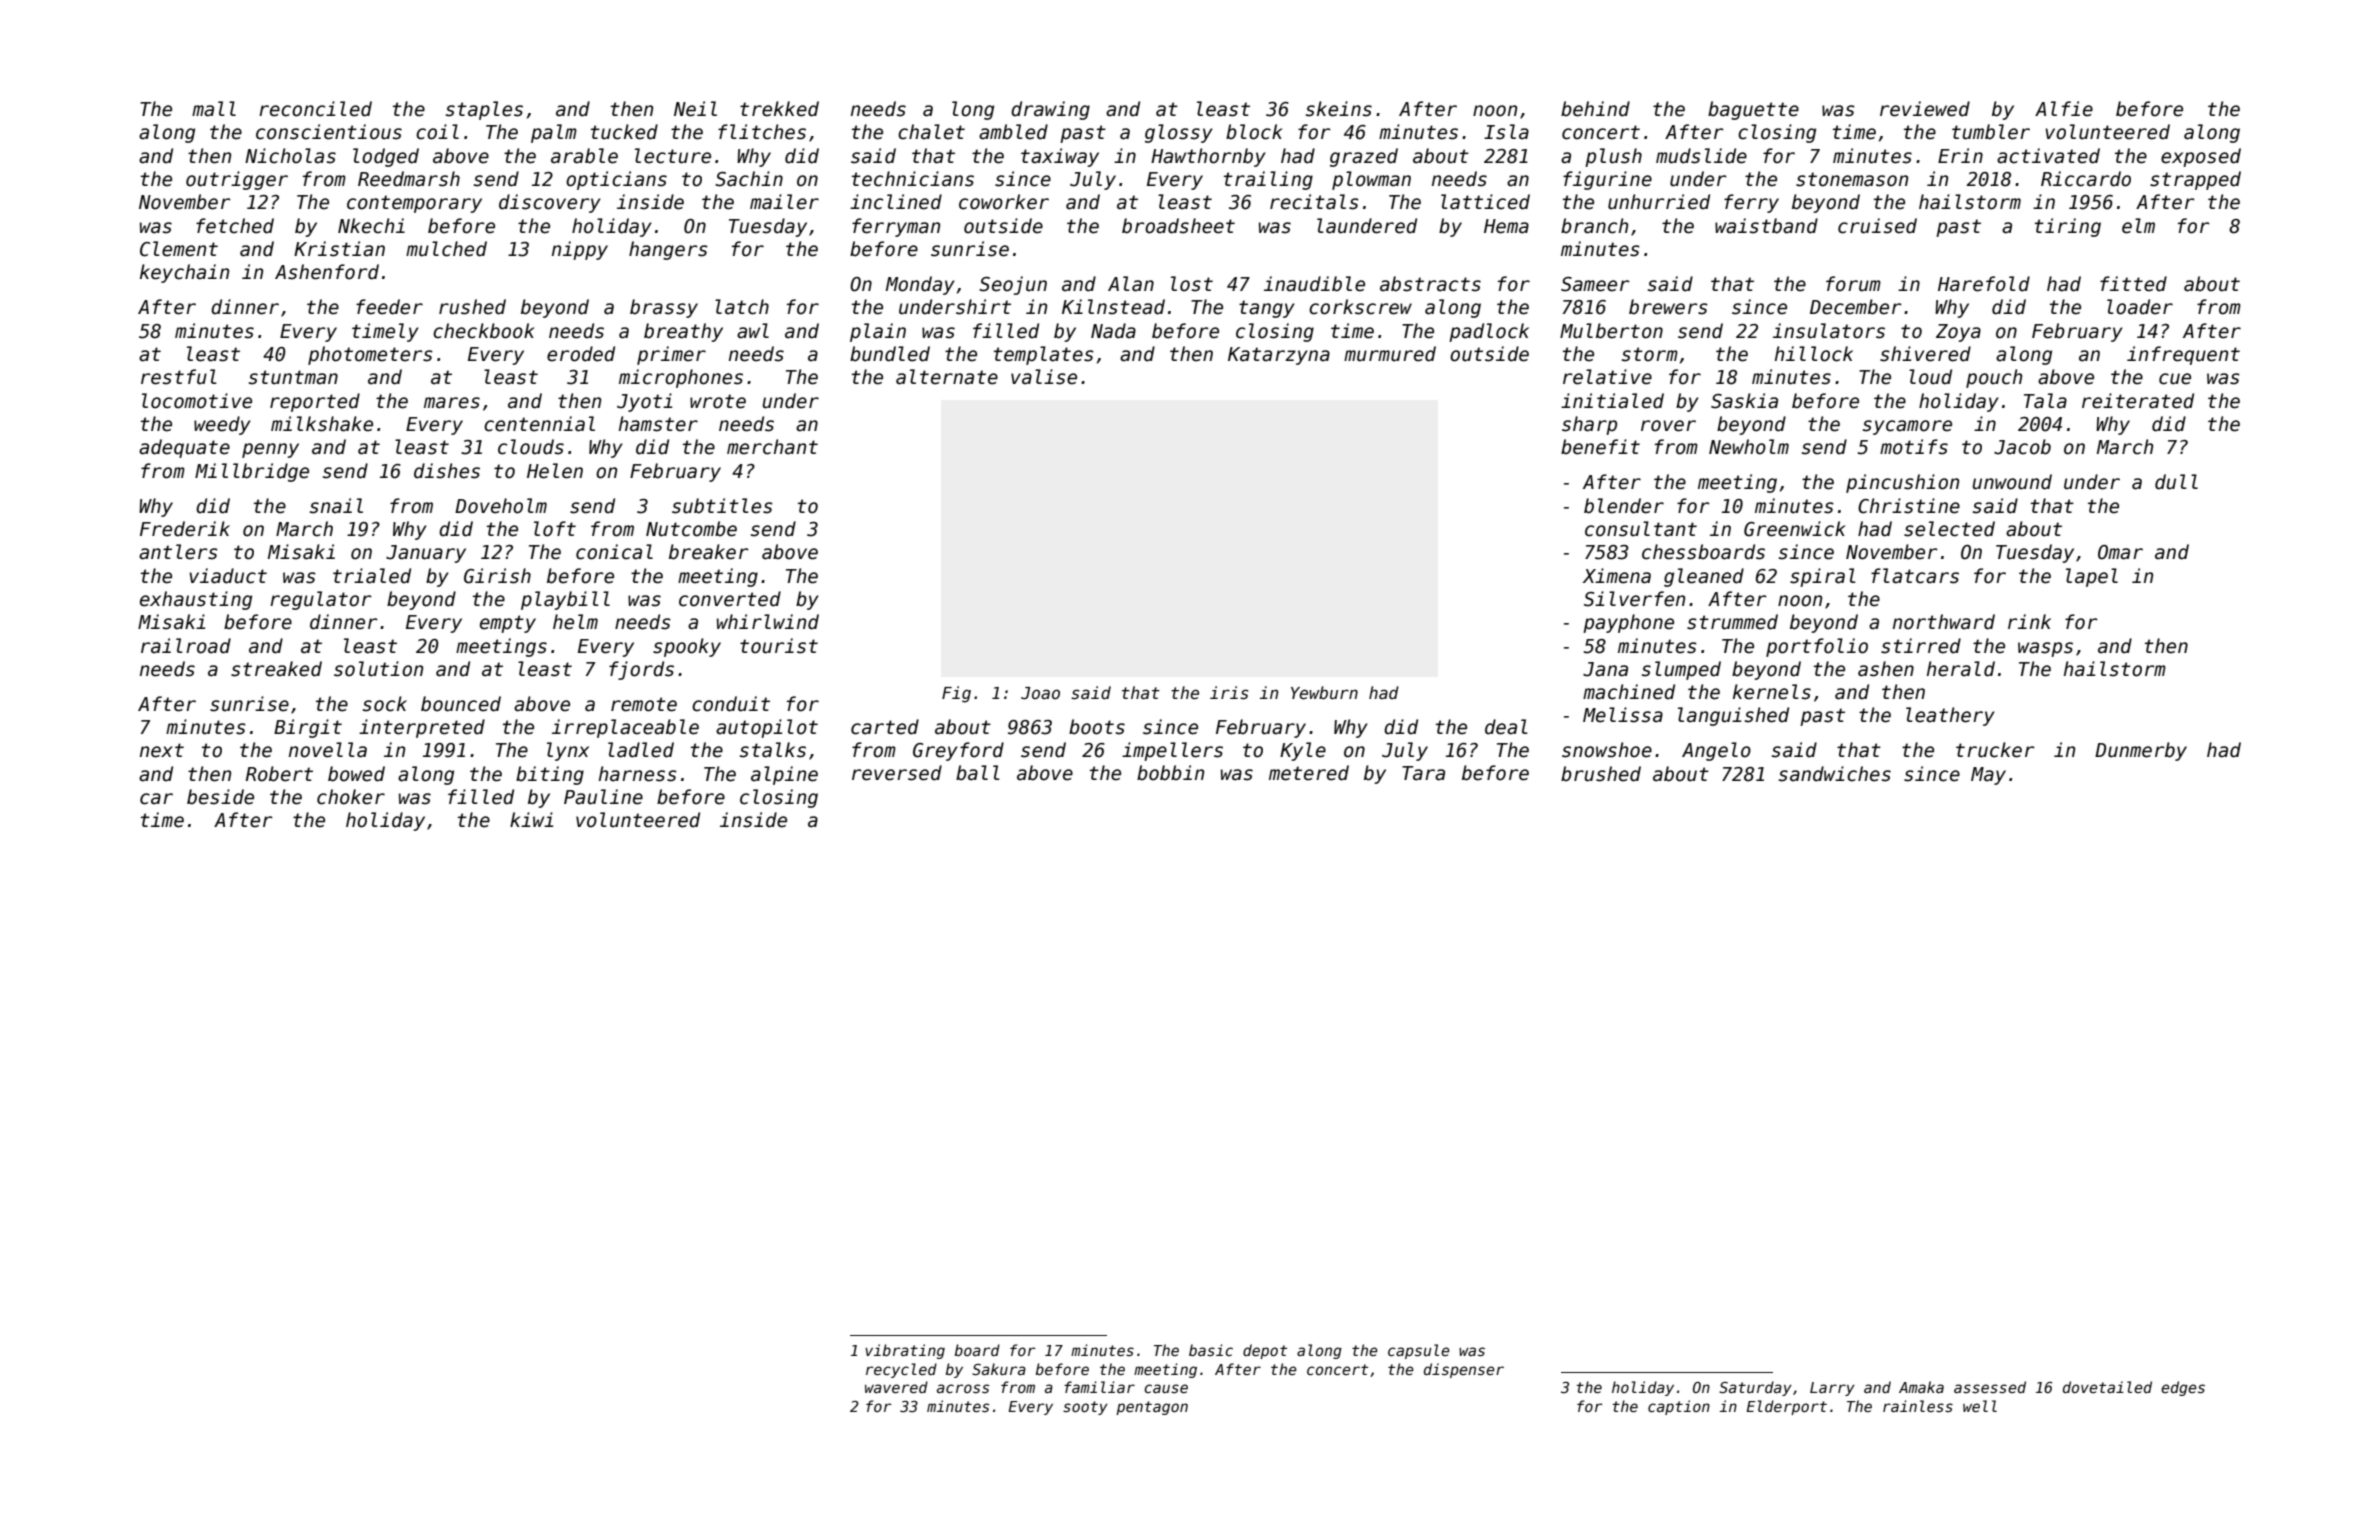  I want to click on carted, so click(885, 727).
